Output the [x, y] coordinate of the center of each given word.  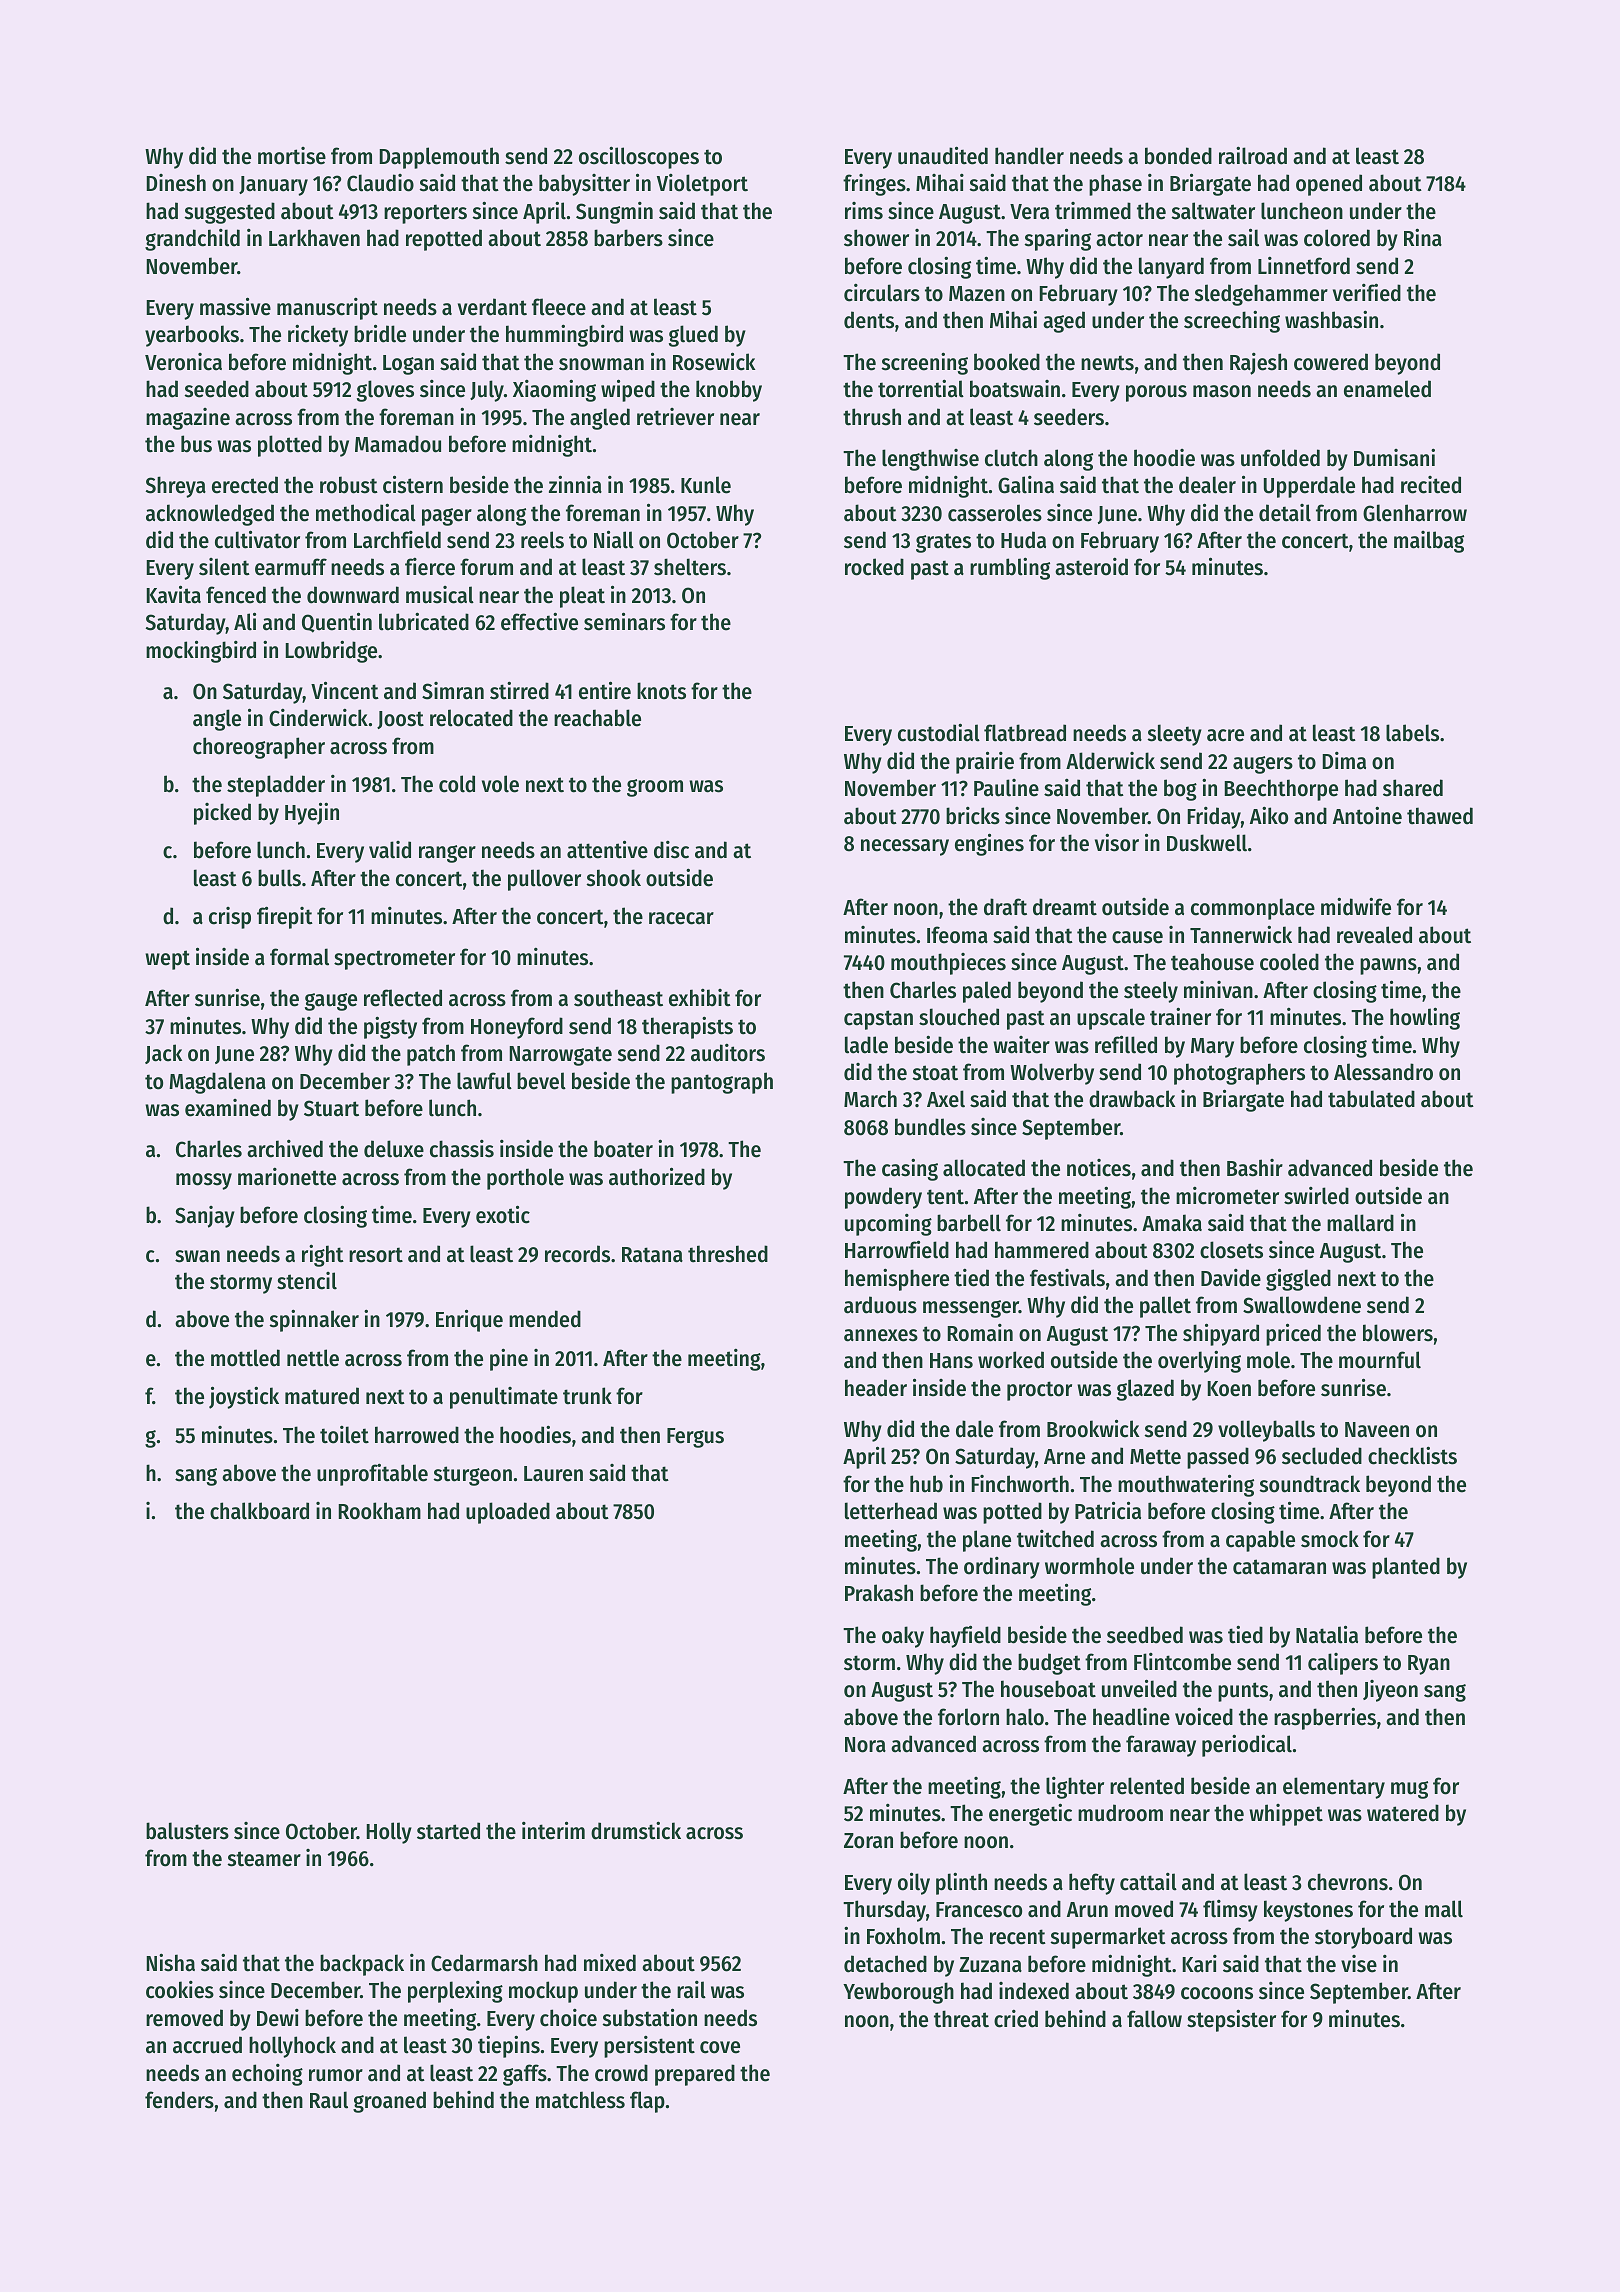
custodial [939, 732]
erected [245, 485]
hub [926, 1484]
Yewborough [898, 1993]
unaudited [943, 155]
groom [655, 788]
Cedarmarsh [484, 1963]
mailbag [1429, 542]
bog [1180, 790]
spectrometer [394, 960]
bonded [1178, 156]
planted [1406, 1568]
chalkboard [259, 1511]
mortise [292, 156]
